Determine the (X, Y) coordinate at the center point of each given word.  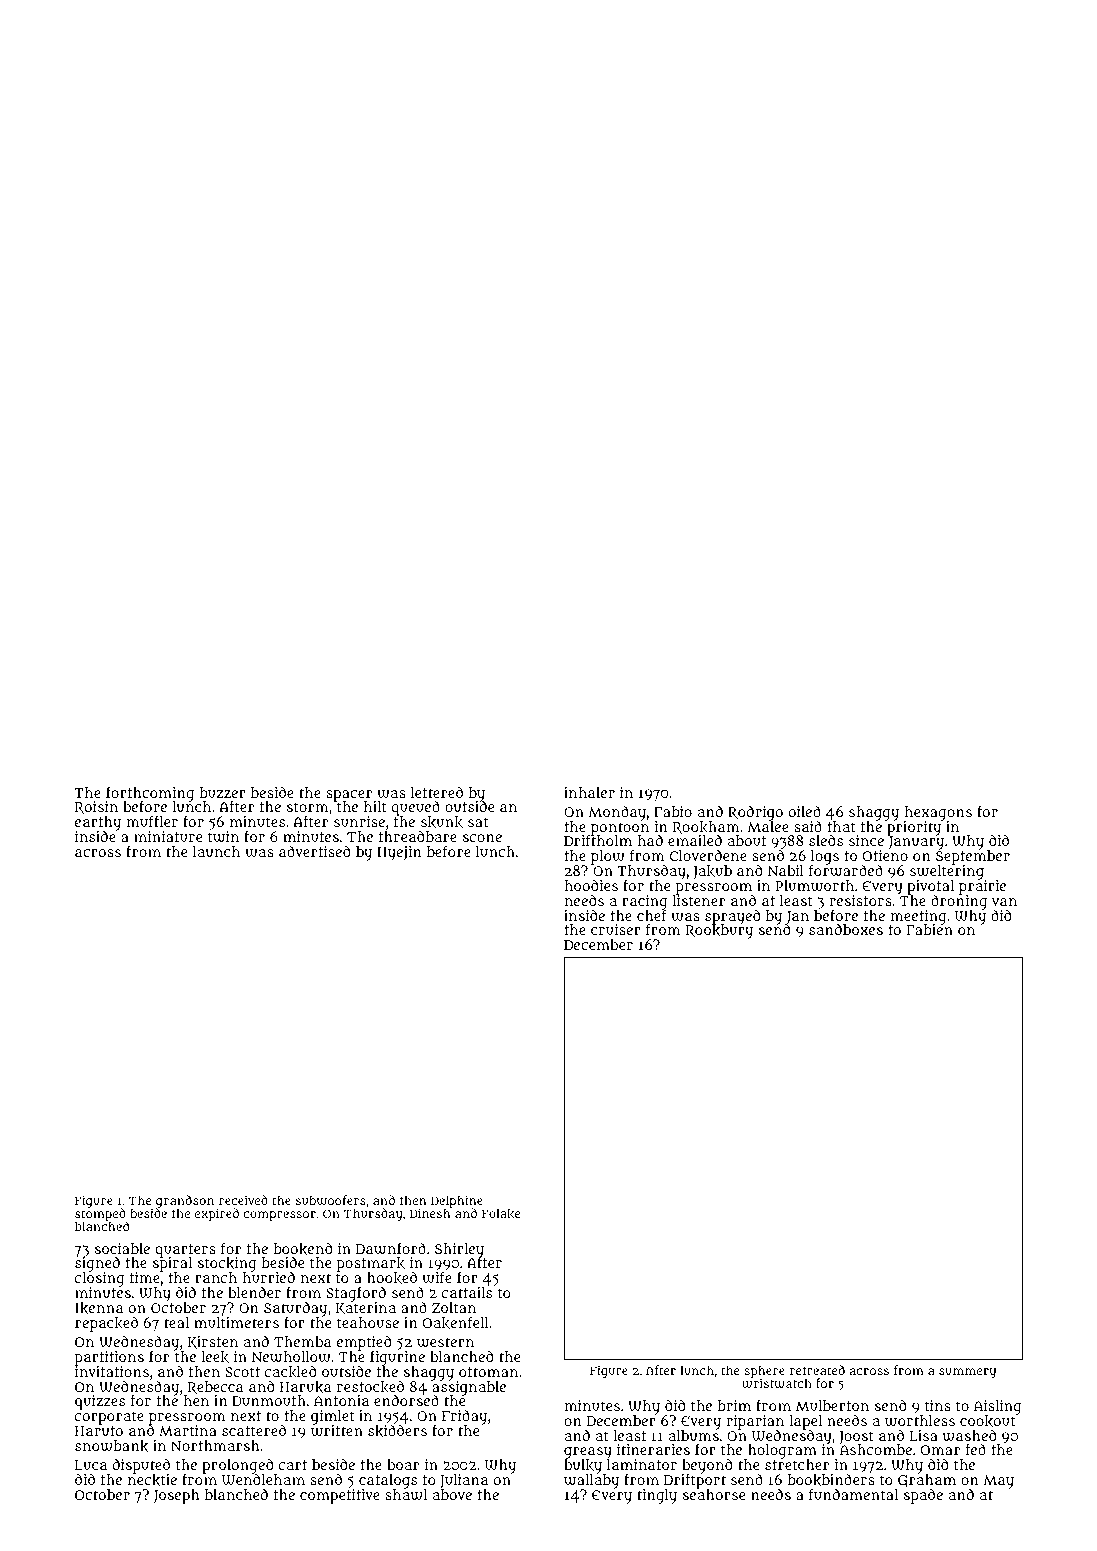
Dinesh (430, 1213)
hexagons (938, 813)
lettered (437, 792)
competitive (340, 1496)
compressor (279, 1216)
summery (967, 1373)
